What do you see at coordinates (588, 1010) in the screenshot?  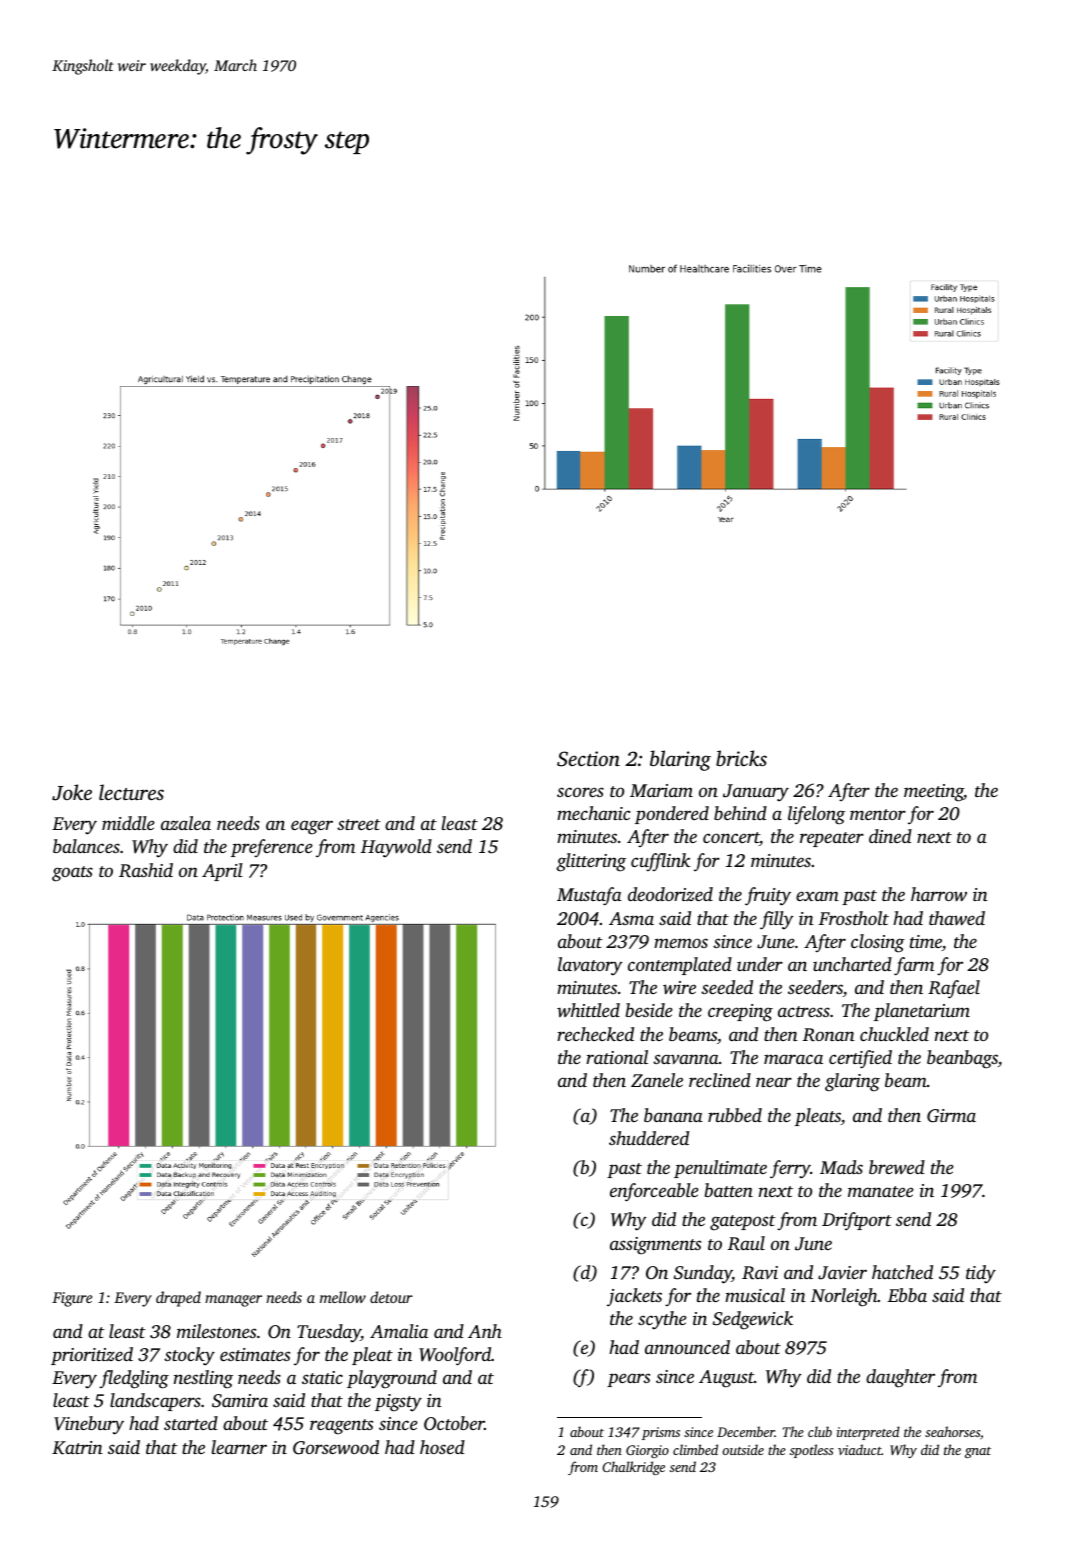 I see `whittled` at bounding box center [588, 1010].
